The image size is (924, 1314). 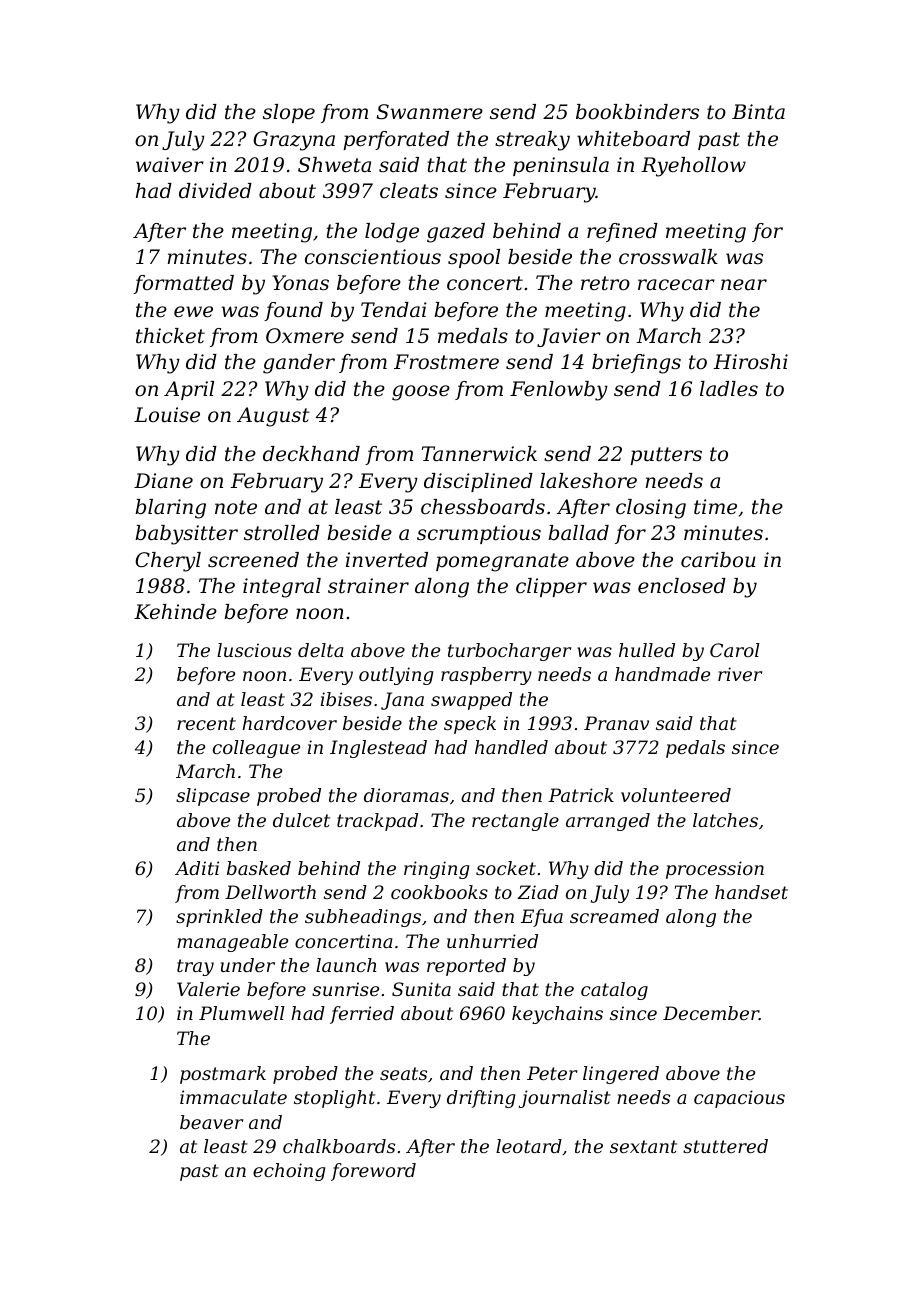 I want to click on Diane, so click(x=163, y=481).
